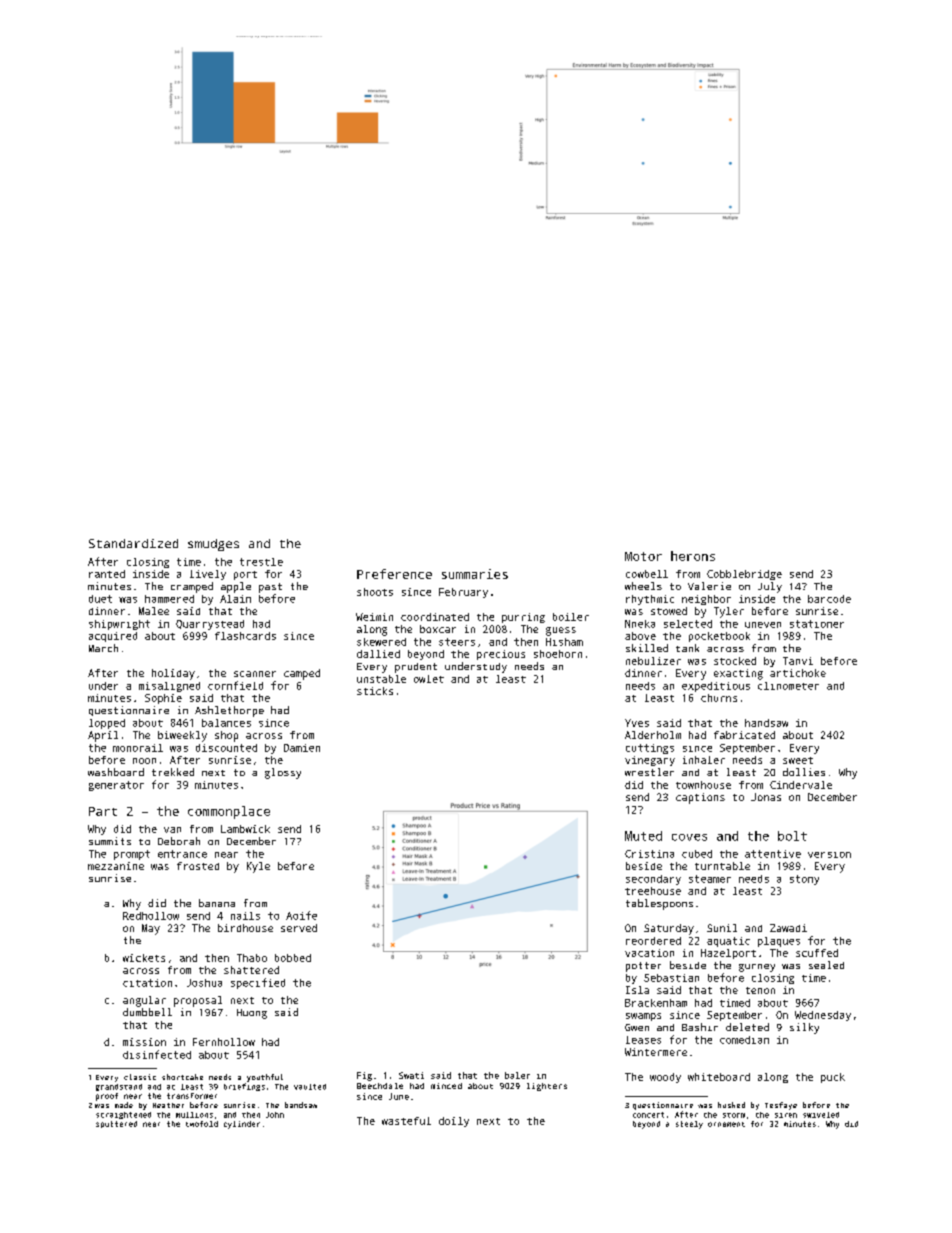 Image resolution: width=952 pixels, height=1233 pixels. I want to click on sputtered, so click(116, 1124).
